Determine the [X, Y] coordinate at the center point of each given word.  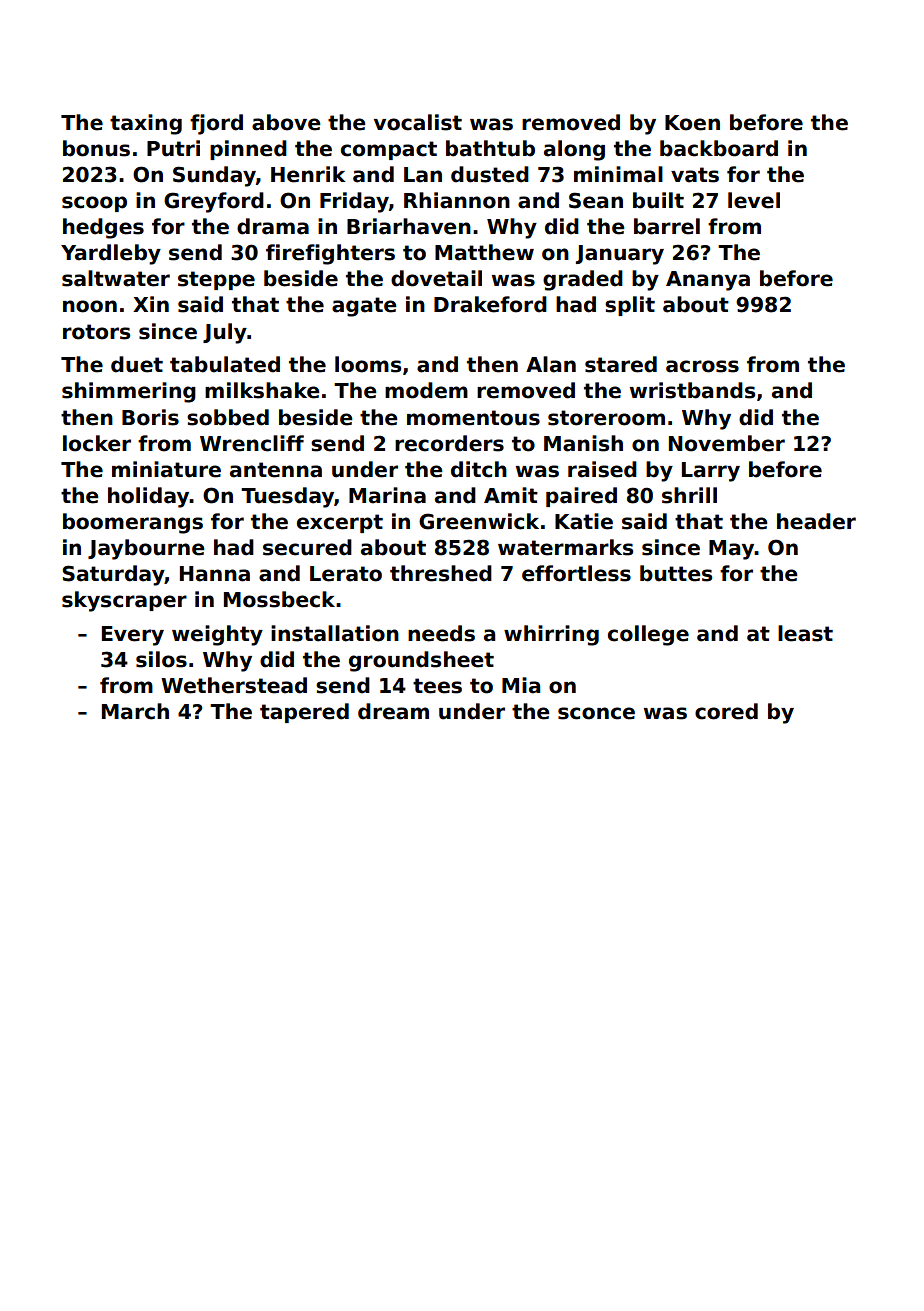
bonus [96, 148]
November [727, 443]
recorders [449, 443]
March [135, 711]
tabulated [225, 364]
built [658, 200]
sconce [596, 713]
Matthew [484, 252]
